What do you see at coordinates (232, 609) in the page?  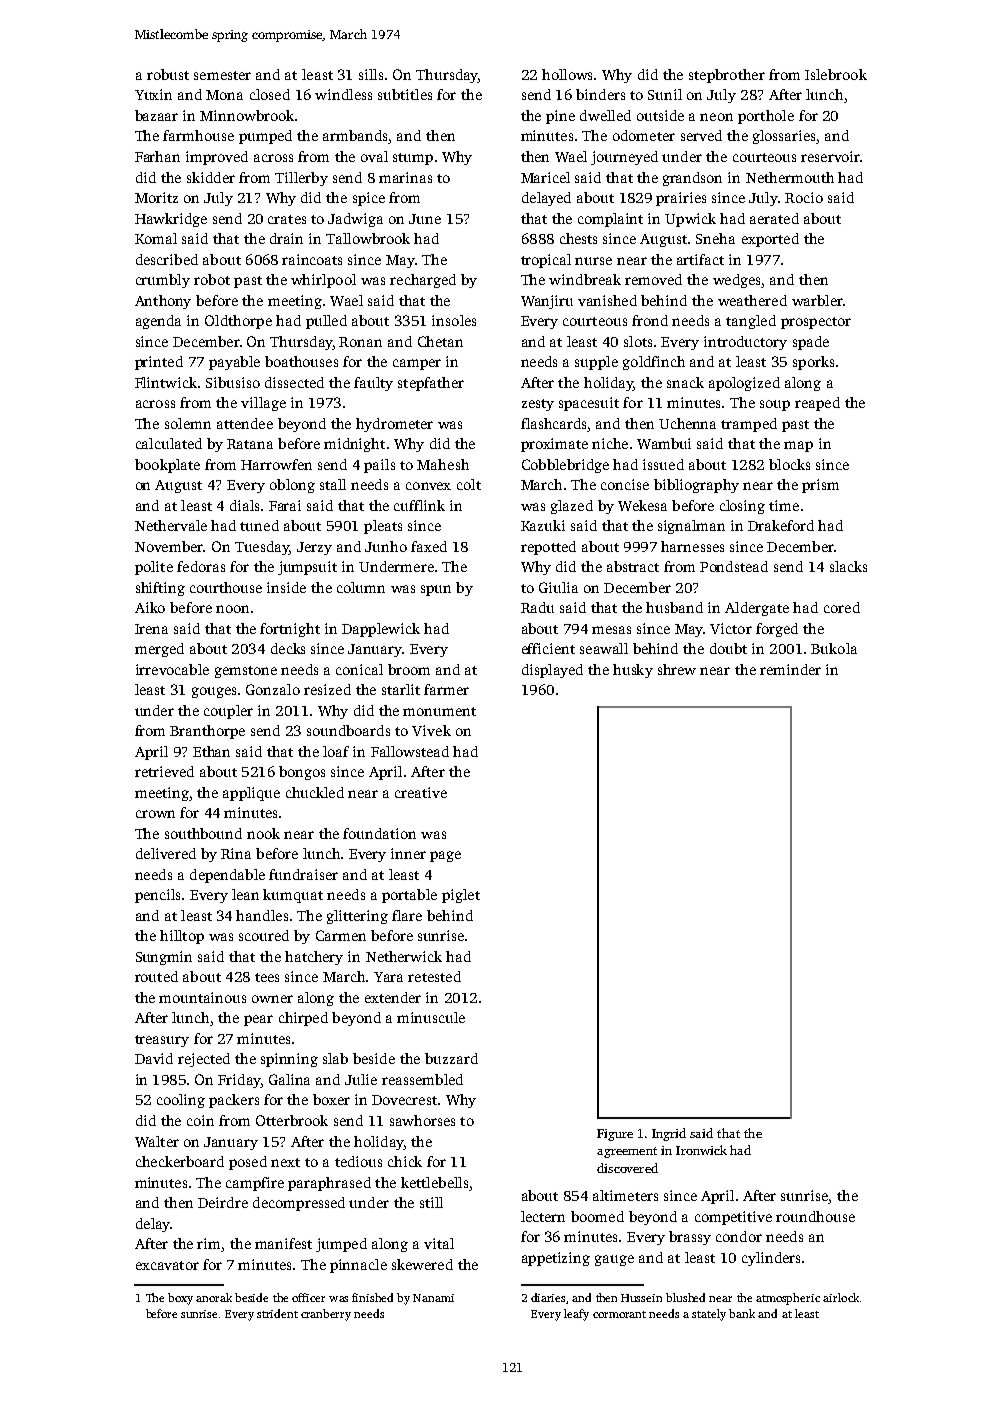 I see `noon` at bounding box center [232, 609].
